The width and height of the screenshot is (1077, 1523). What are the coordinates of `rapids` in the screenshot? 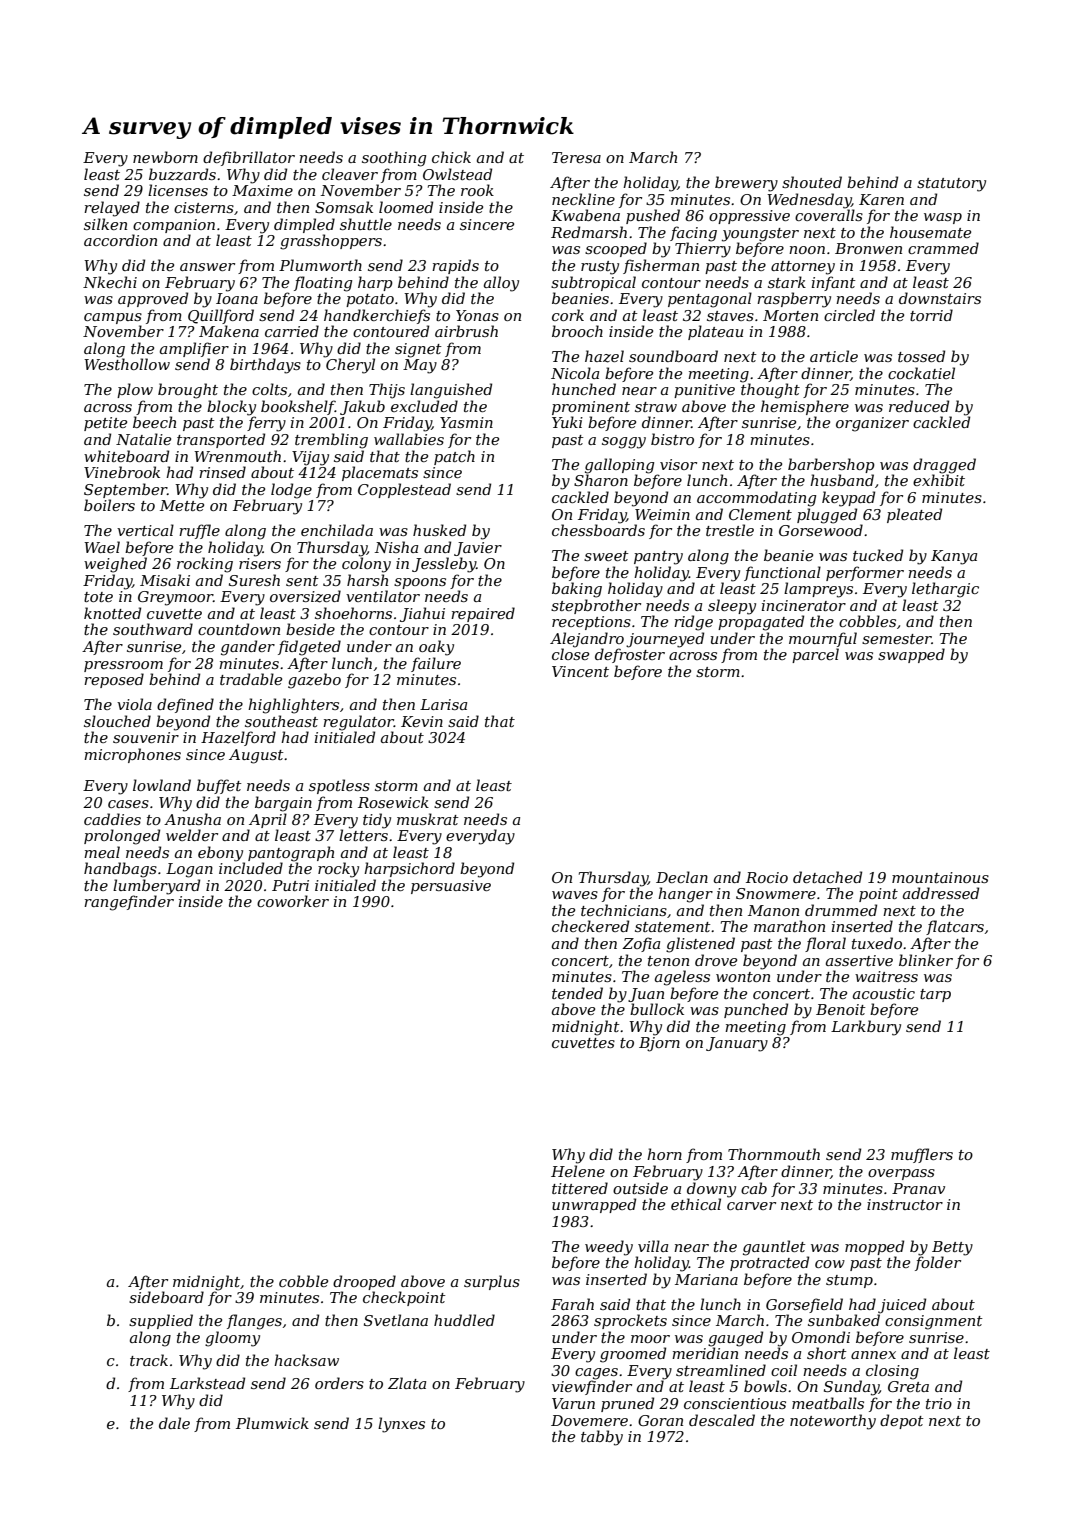 It's located at (455, 266).
